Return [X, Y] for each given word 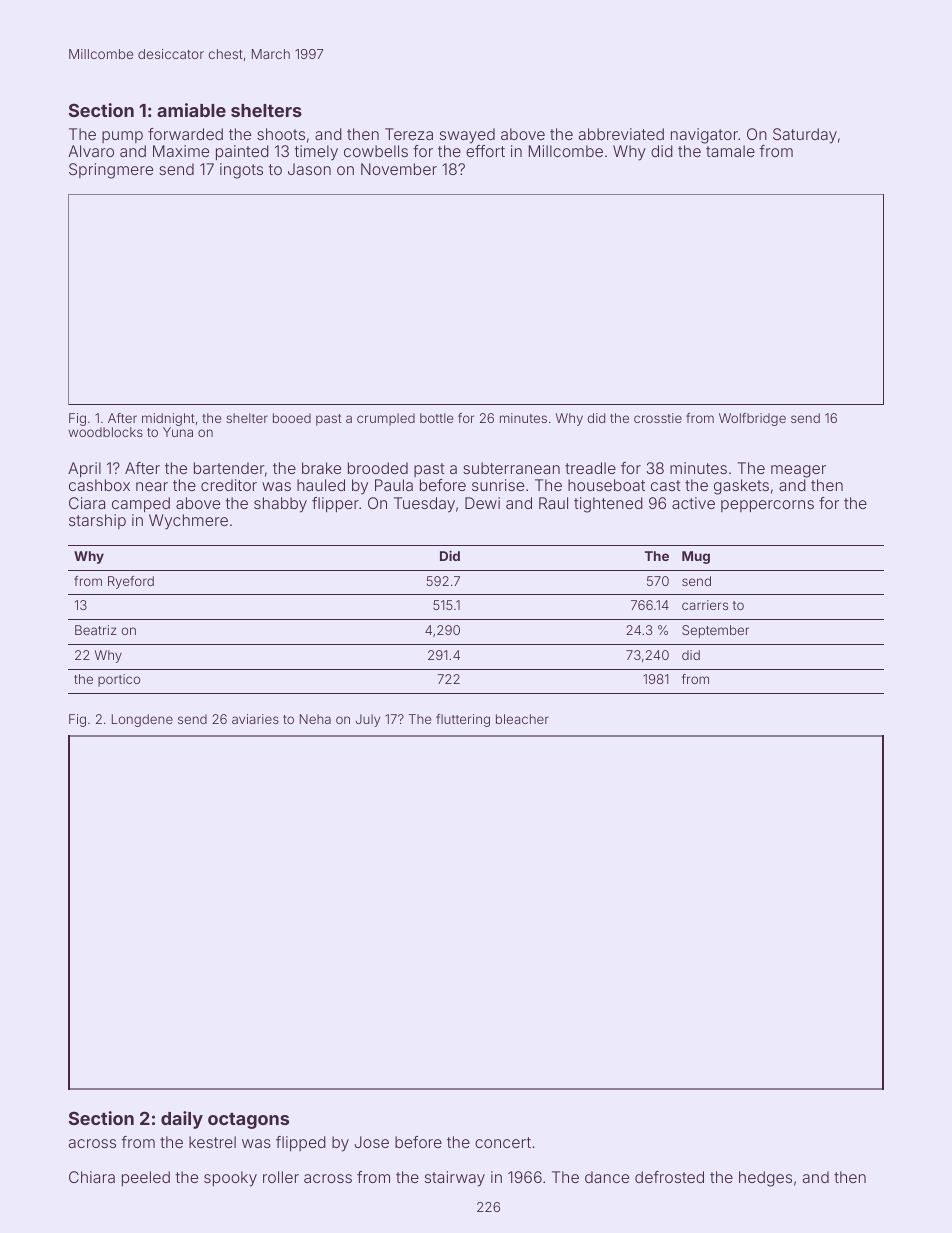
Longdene [142, 720]
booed [292, 418]
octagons [248, 1121]
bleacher [522, 719]
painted [242, 152]
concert [503, 1142]
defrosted [669, 1177]
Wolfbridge [752, 419]
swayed [467, 136]
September [715, 631]
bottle [436, 418]
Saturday [805, 136]
